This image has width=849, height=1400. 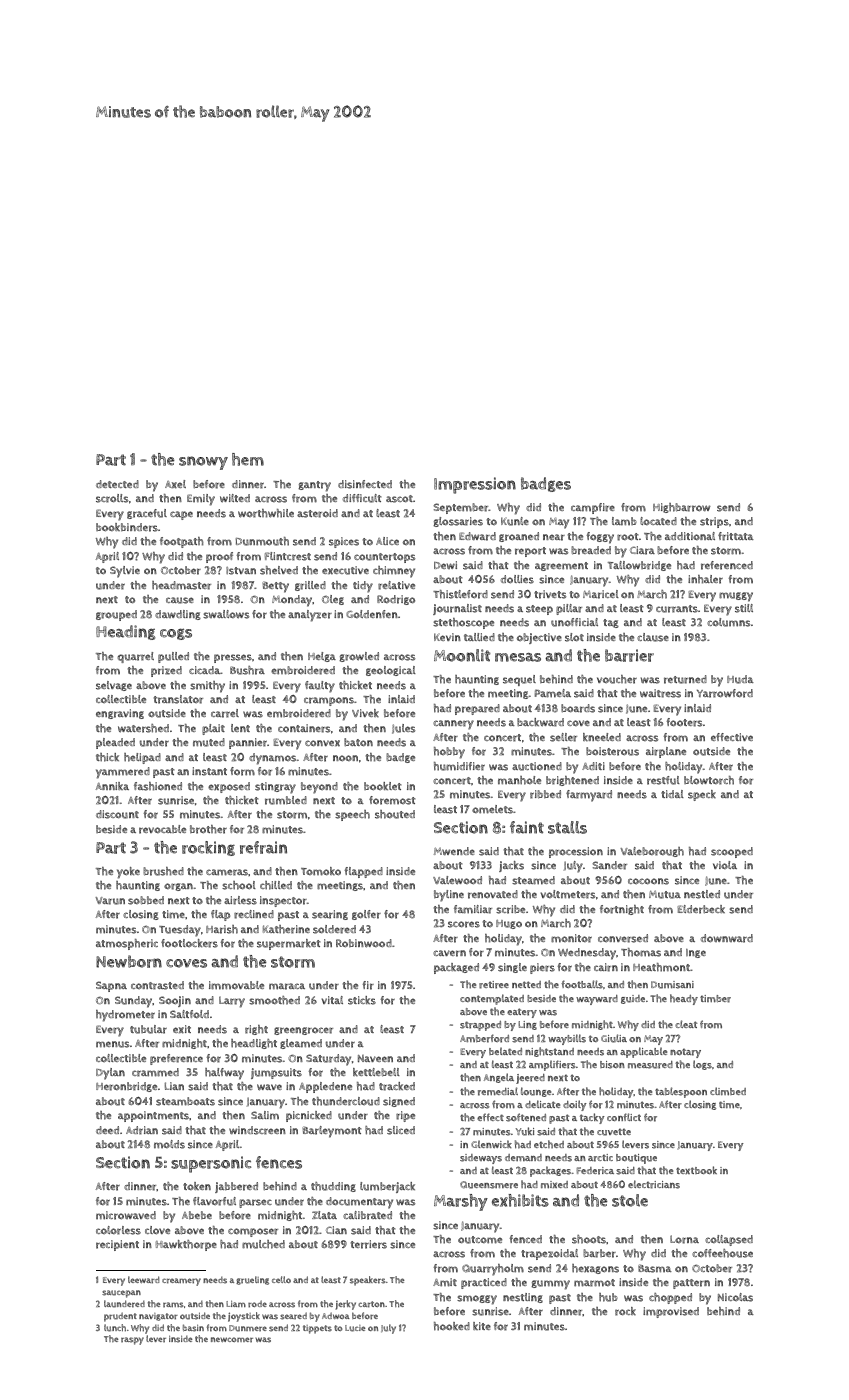 What do you see at coordinates (142, 1130) in the image?
I see `Adrian` at bounding box center [142, 1130].
